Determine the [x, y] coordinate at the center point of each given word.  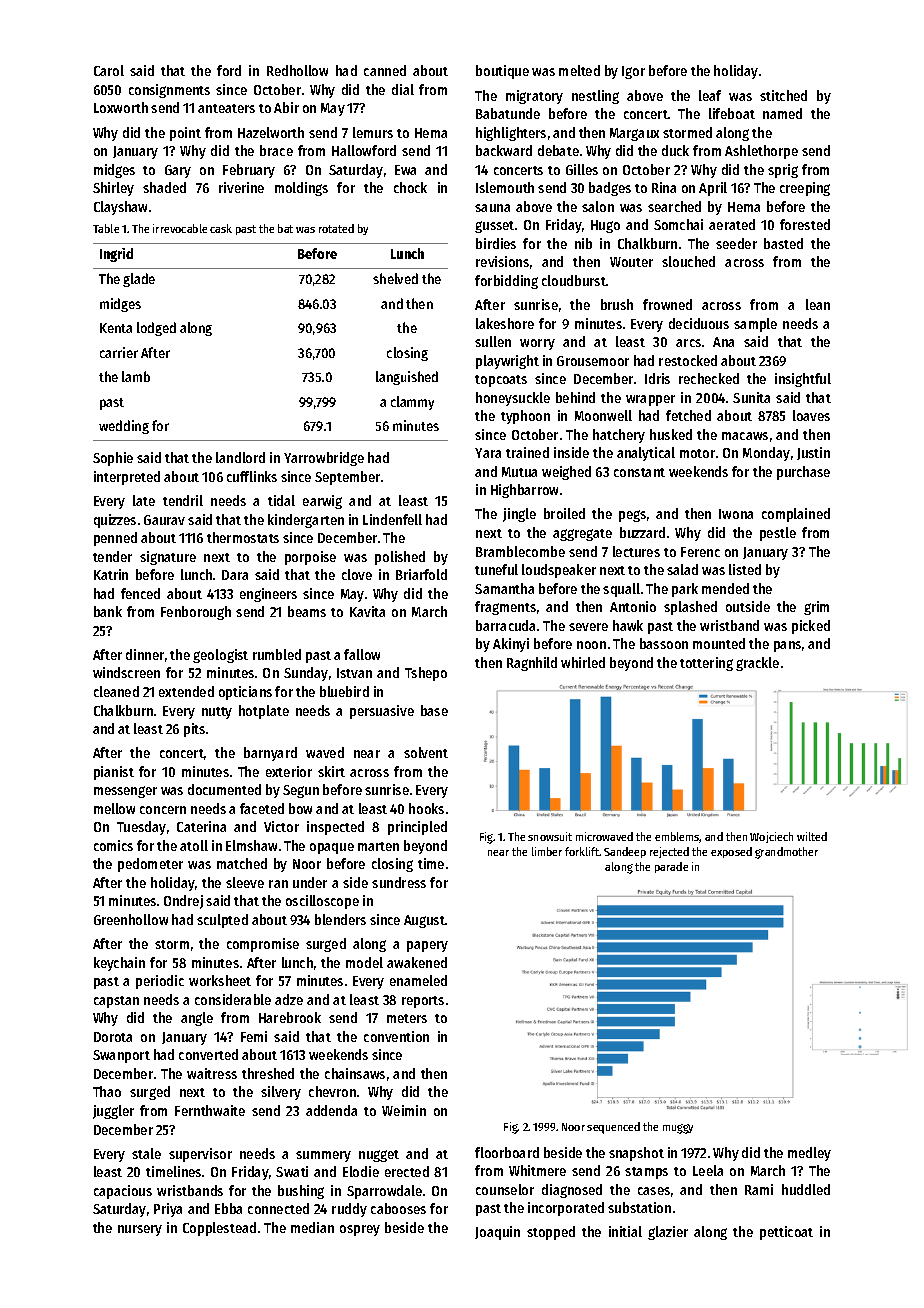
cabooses [398, 1208]
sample [755, 325]
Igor [633, 72]
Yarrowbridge [324, 459]
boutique [502, 72]
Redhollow [297, 70]
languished [407, 378]
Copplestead [219, 1229]
